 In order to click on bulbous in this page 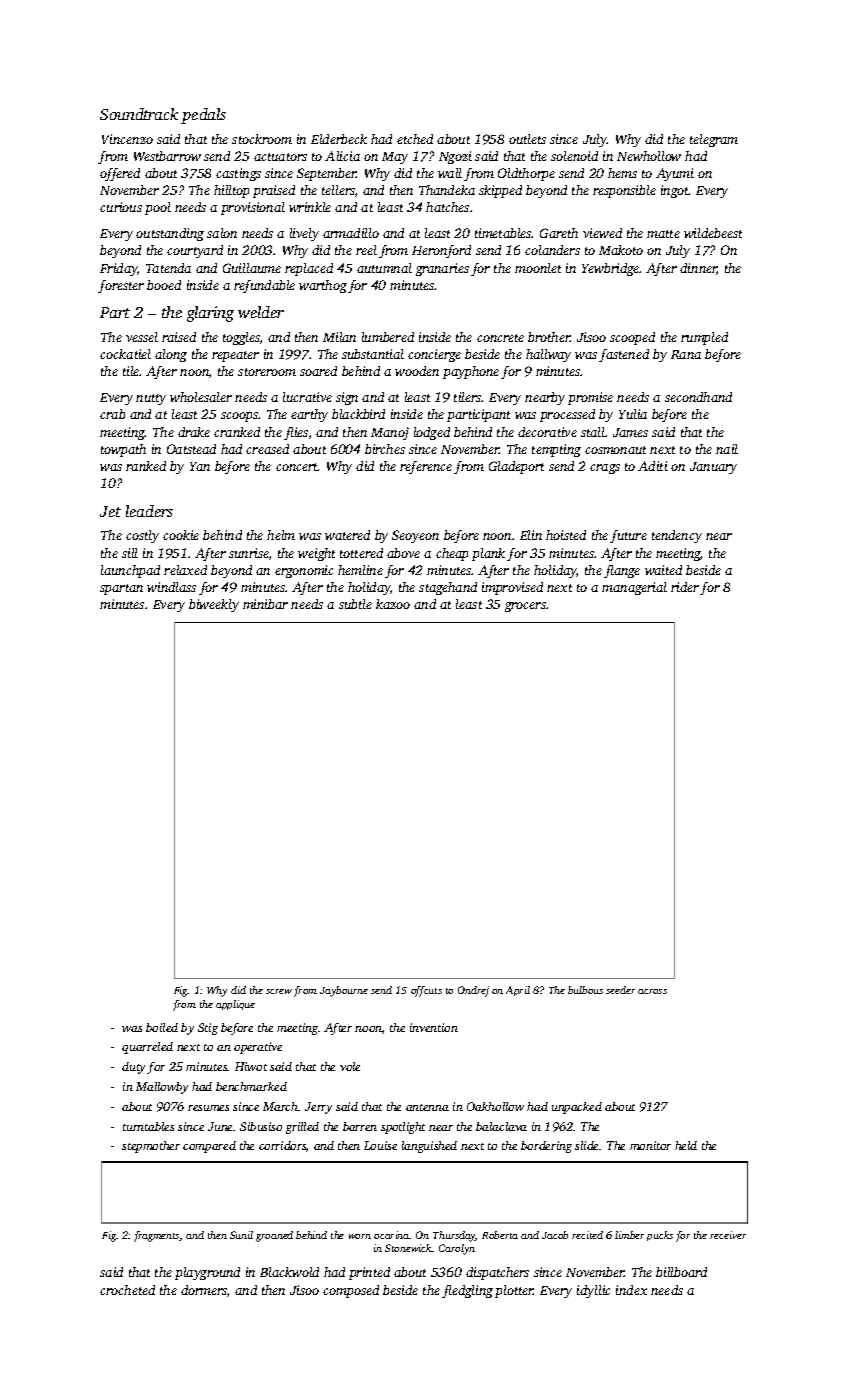, I will do `click(585, 990)`.
